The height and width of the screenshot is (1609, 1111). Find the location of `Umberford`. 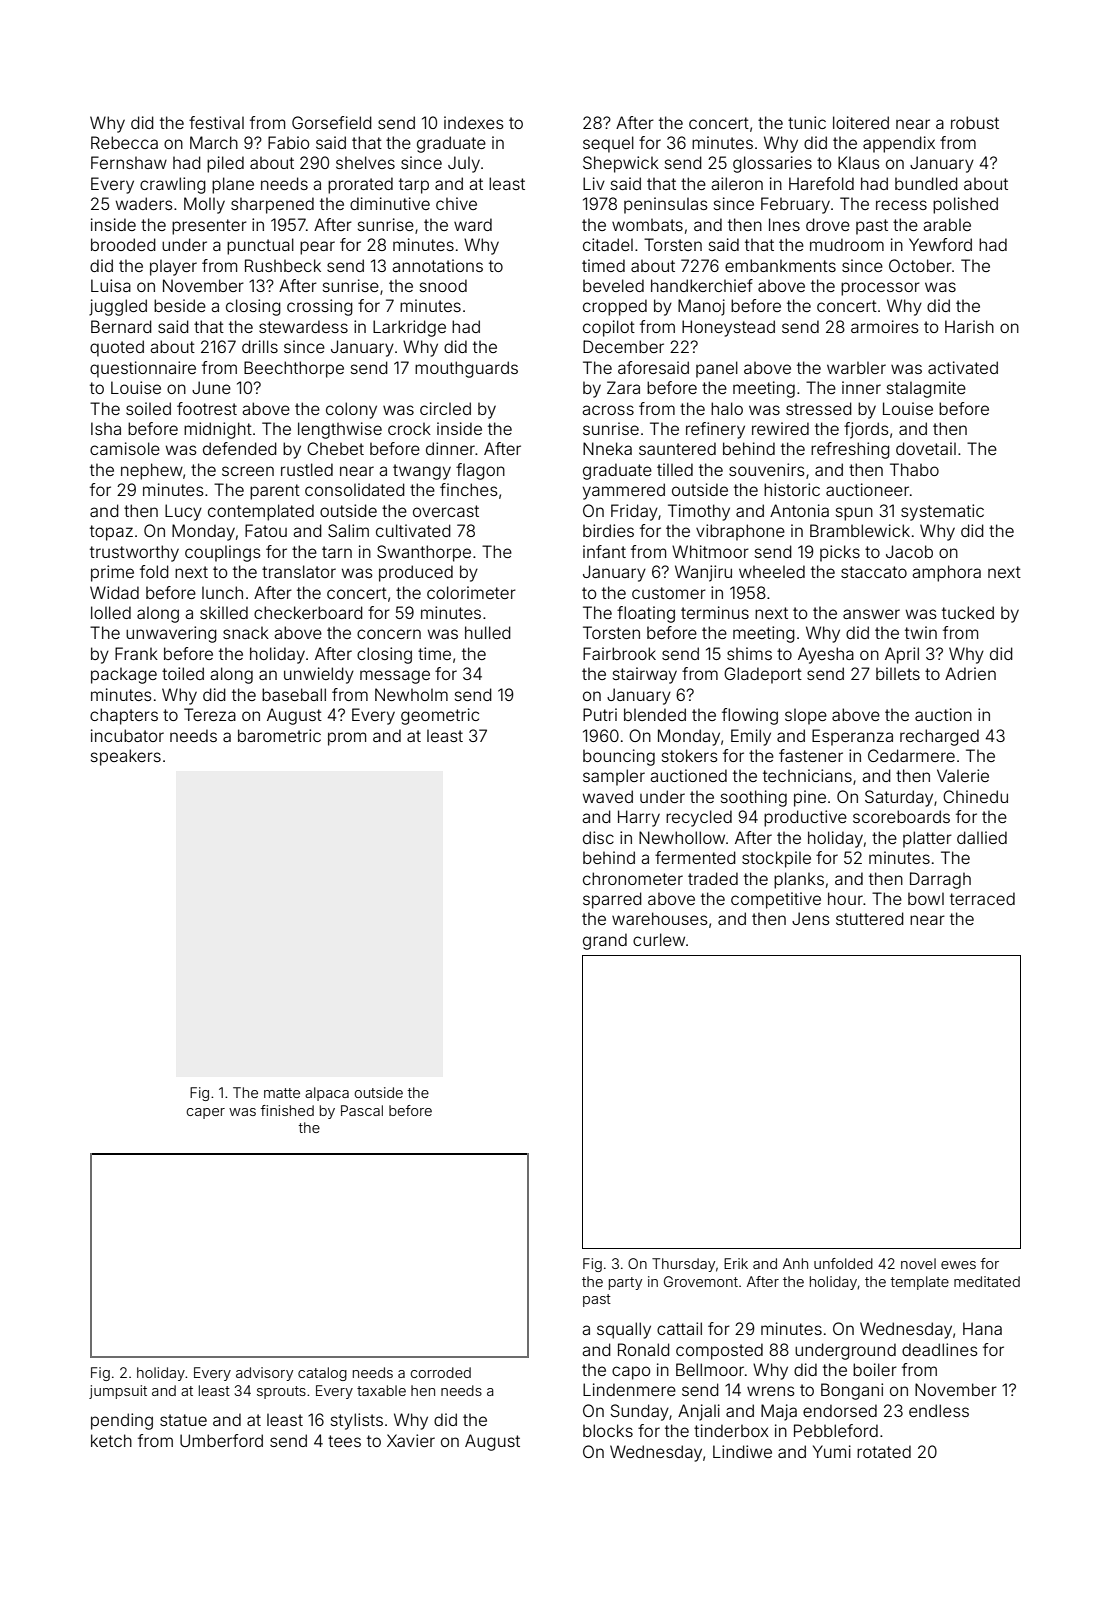

Umberford is located at coordinates (221, 1440).
